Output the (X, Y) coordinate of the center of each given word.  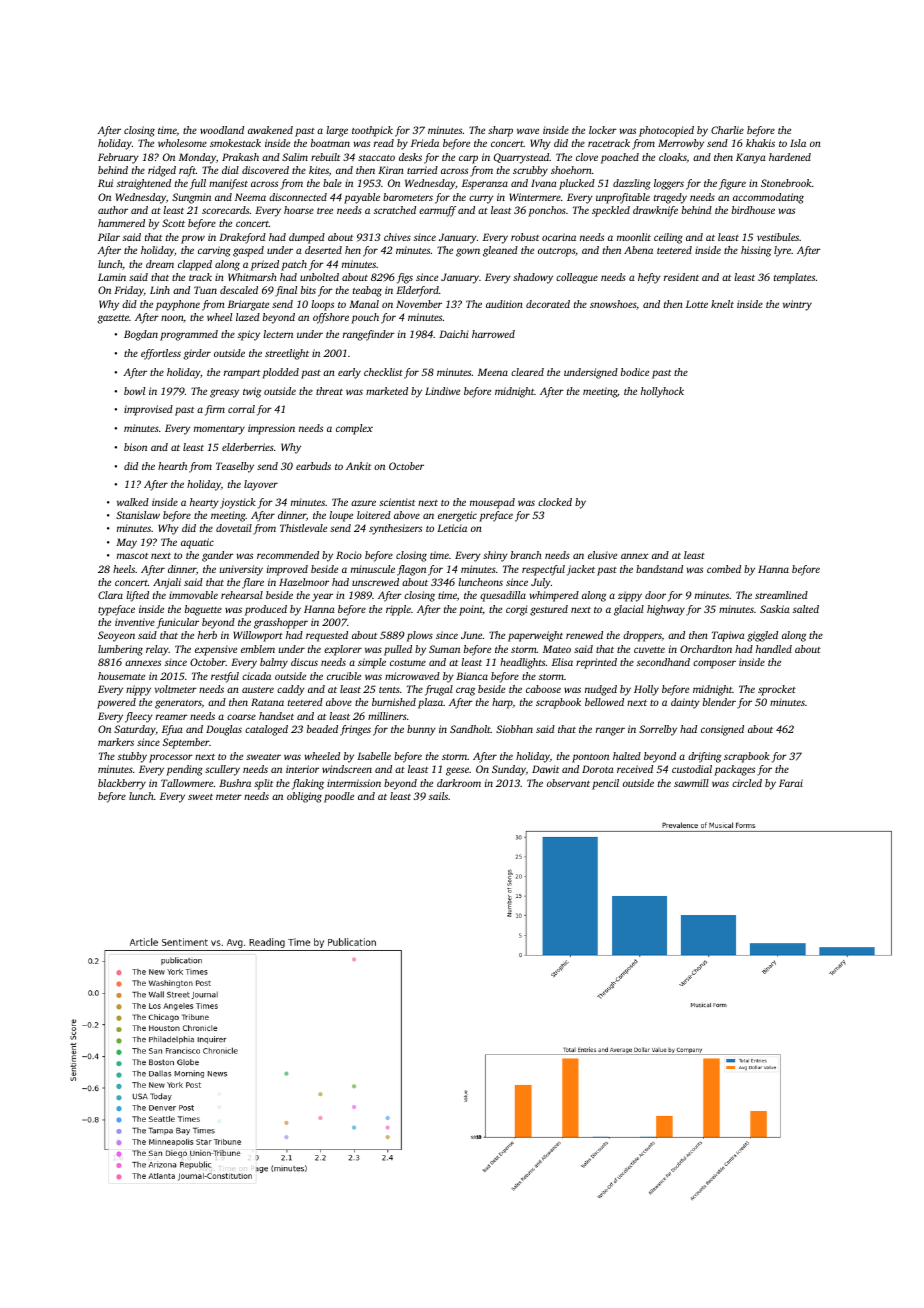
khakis (760, 143)
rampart (242, 374)
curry (481, 199)
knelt (722, 304)
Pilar (109, 237)
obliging (304, 797)
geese (457, 771)
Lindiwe (442, 391)
